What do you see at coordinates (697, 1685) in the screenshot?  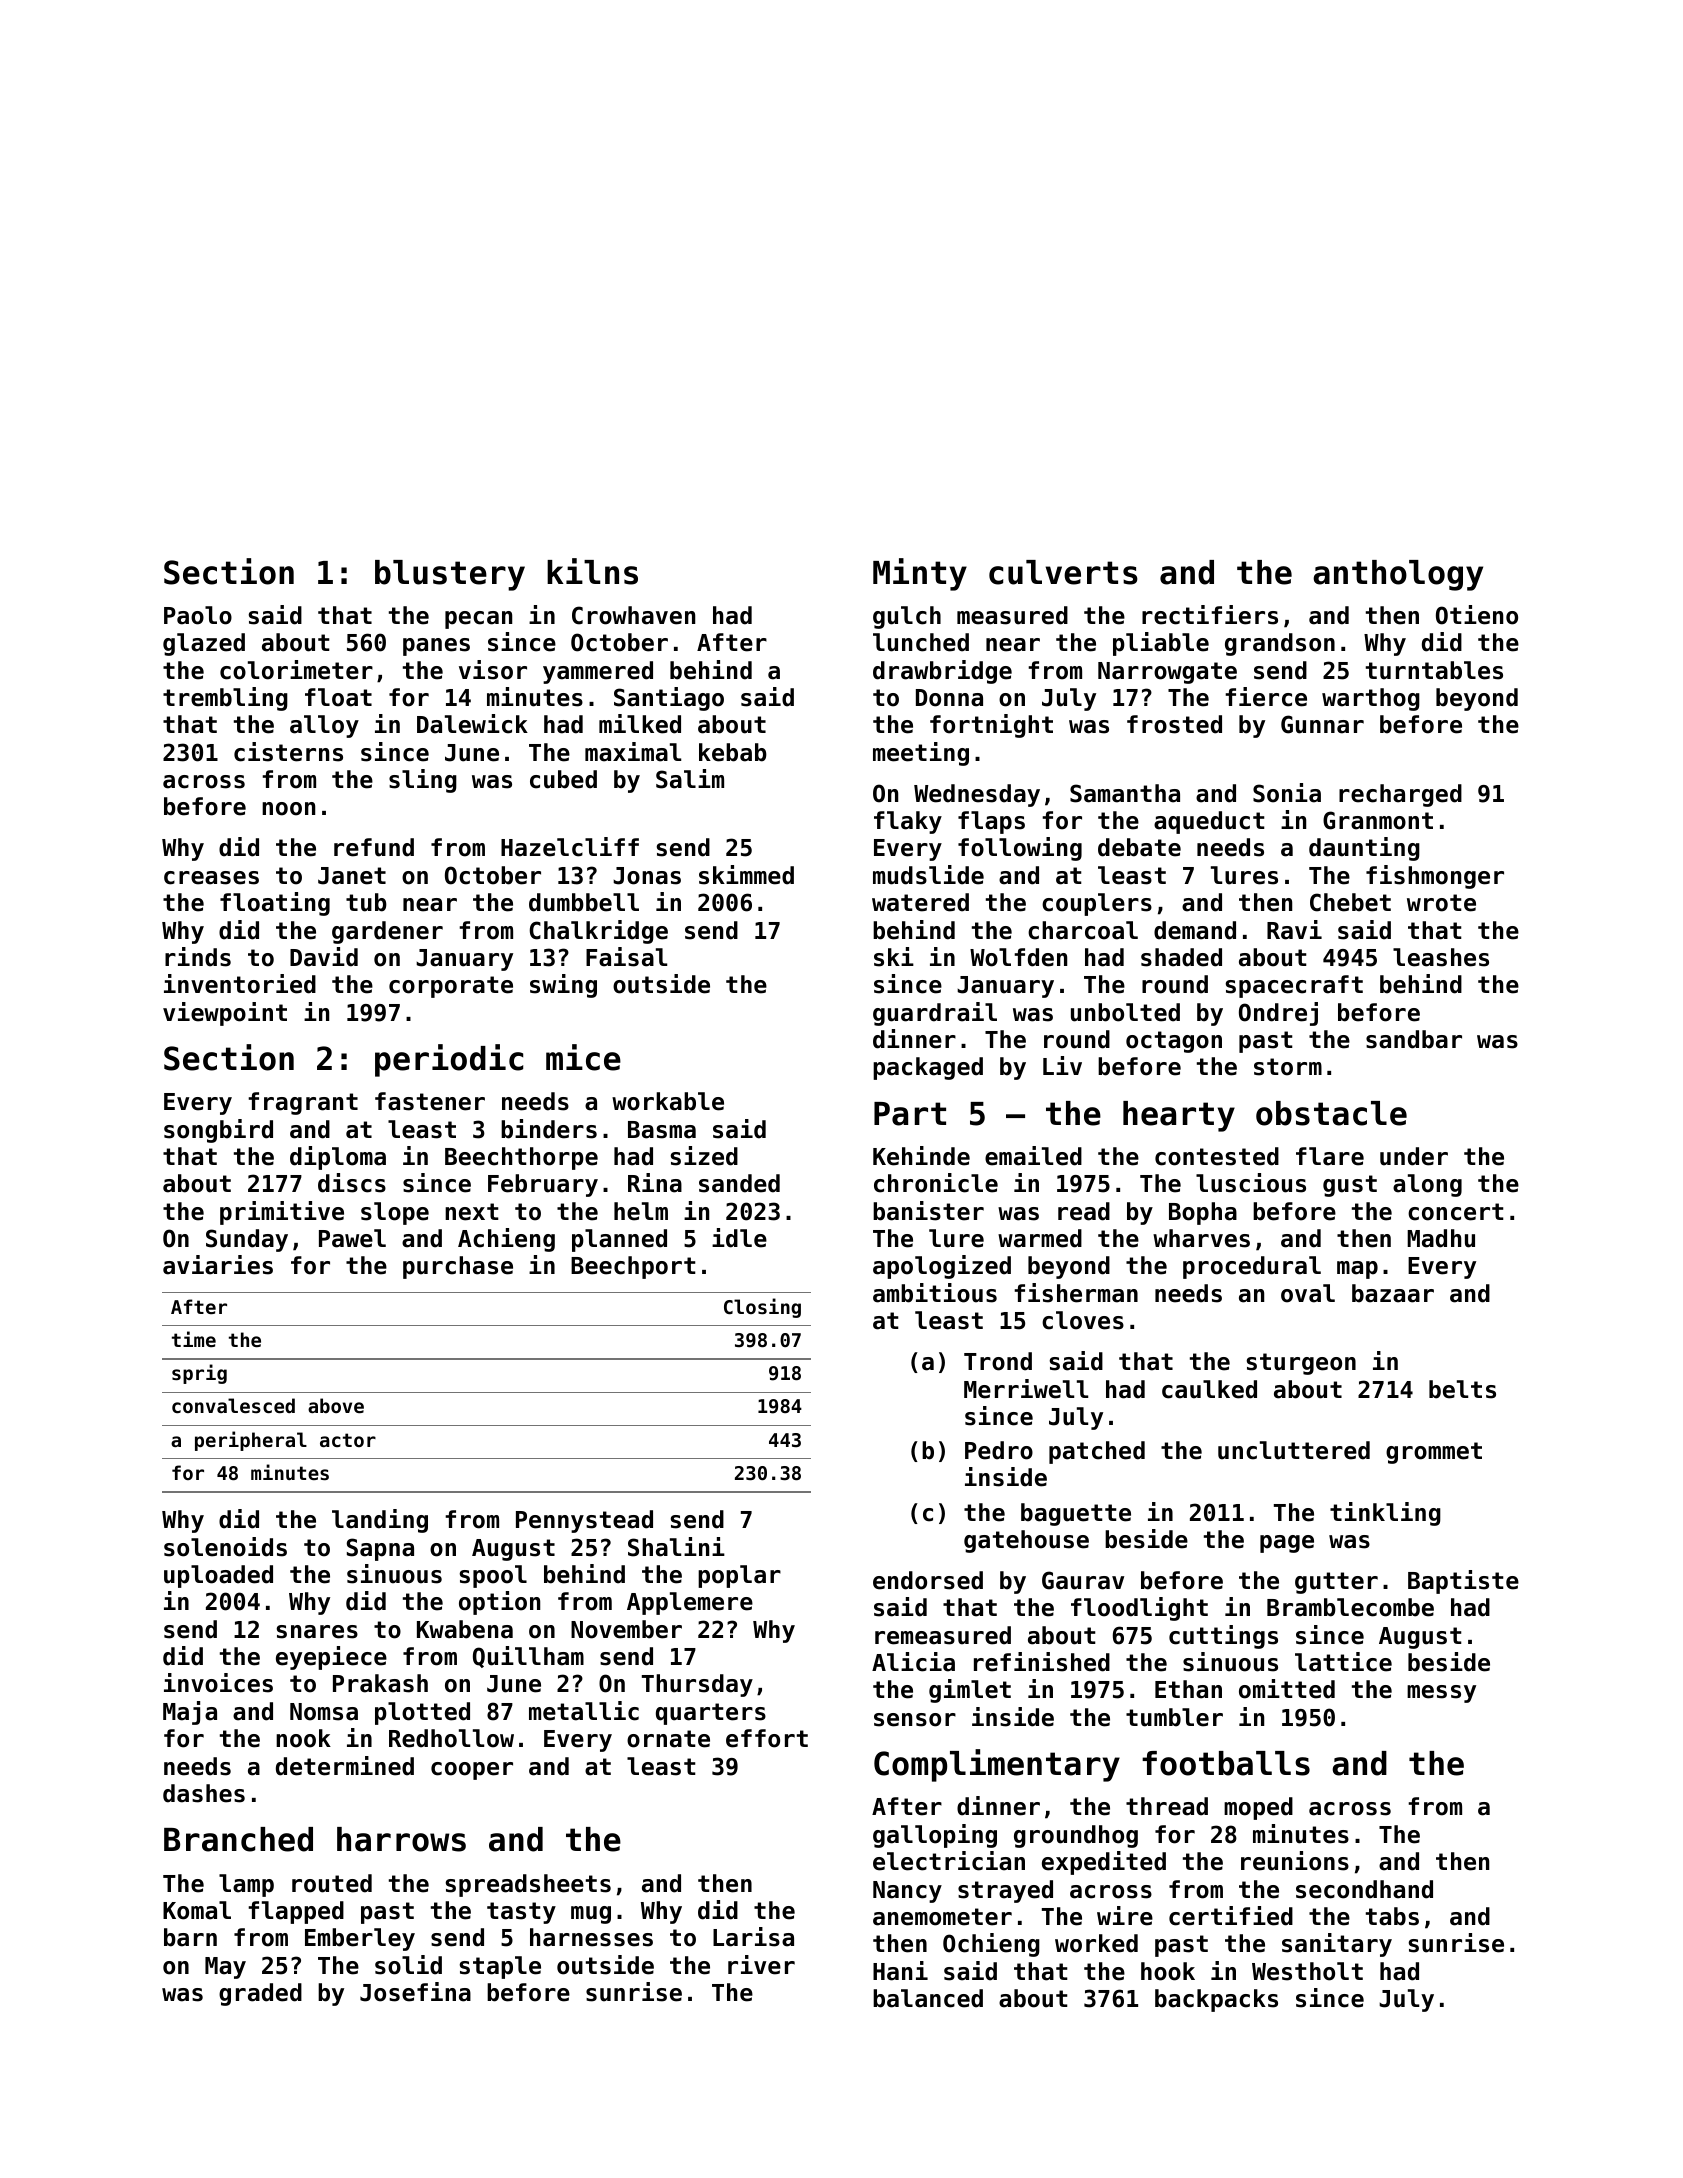 I see `Thursday` at bounding box center [697, 1685].
